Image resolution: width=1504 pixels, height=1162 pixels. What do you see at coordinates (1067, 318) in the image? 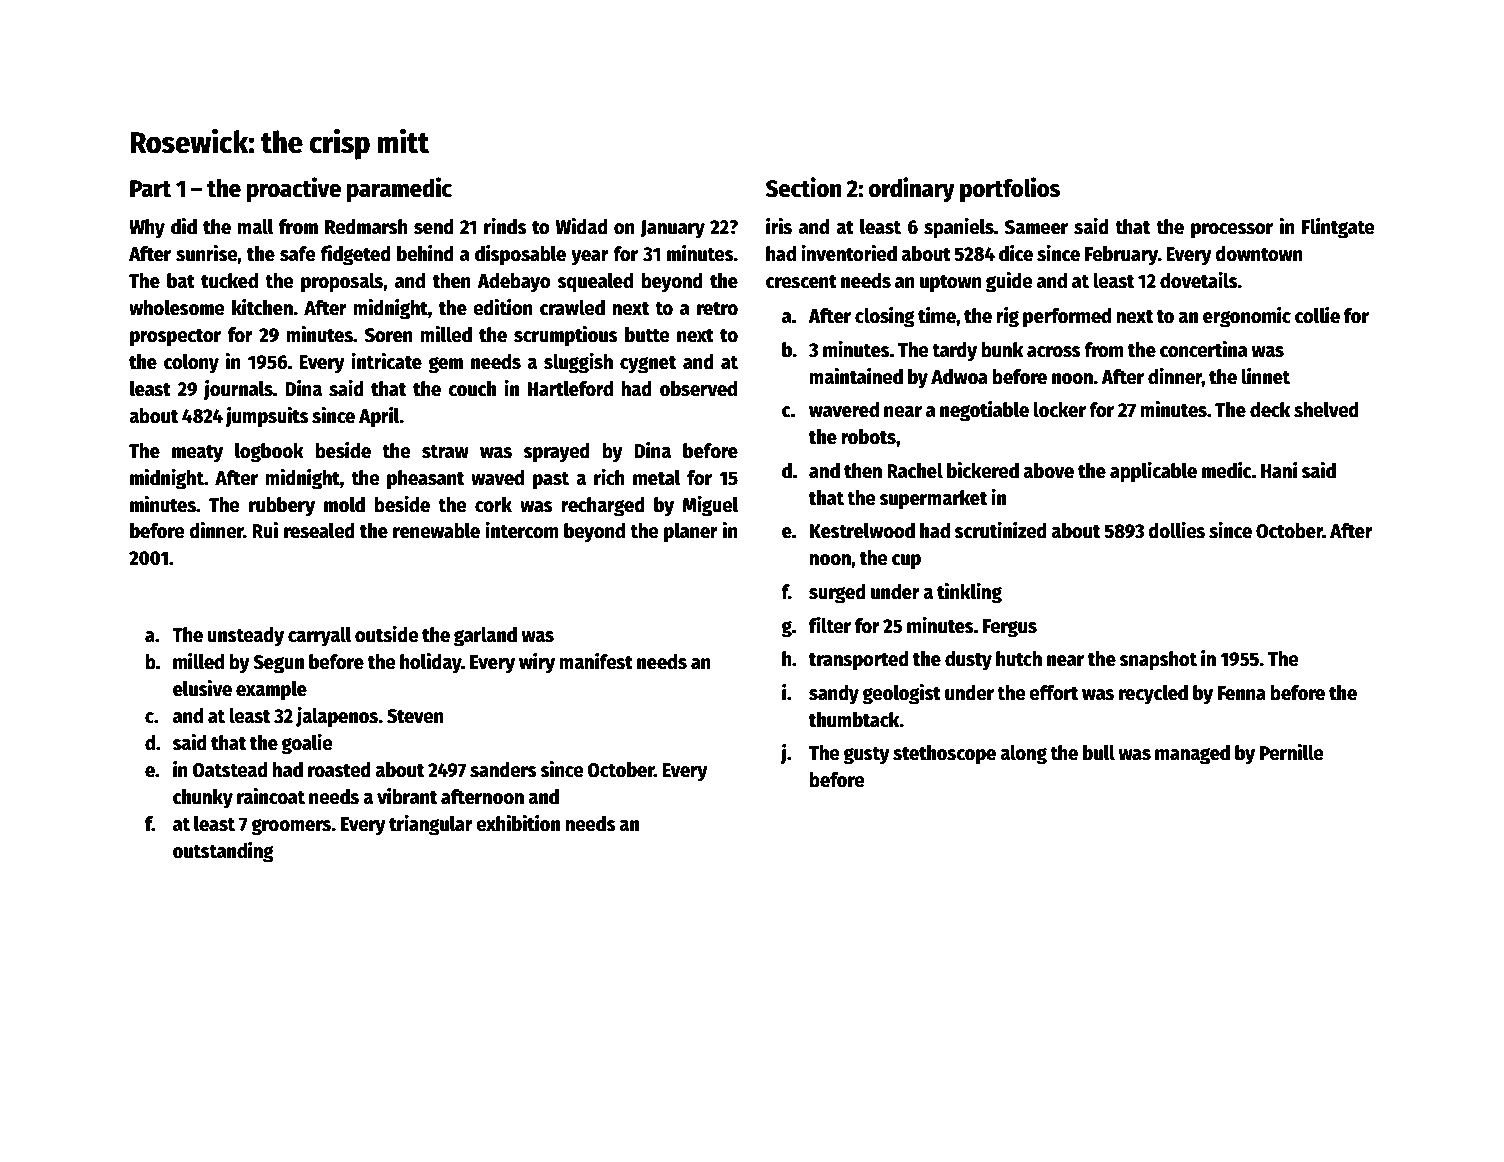
I see `performed` at bounding box center [1067, 318].
